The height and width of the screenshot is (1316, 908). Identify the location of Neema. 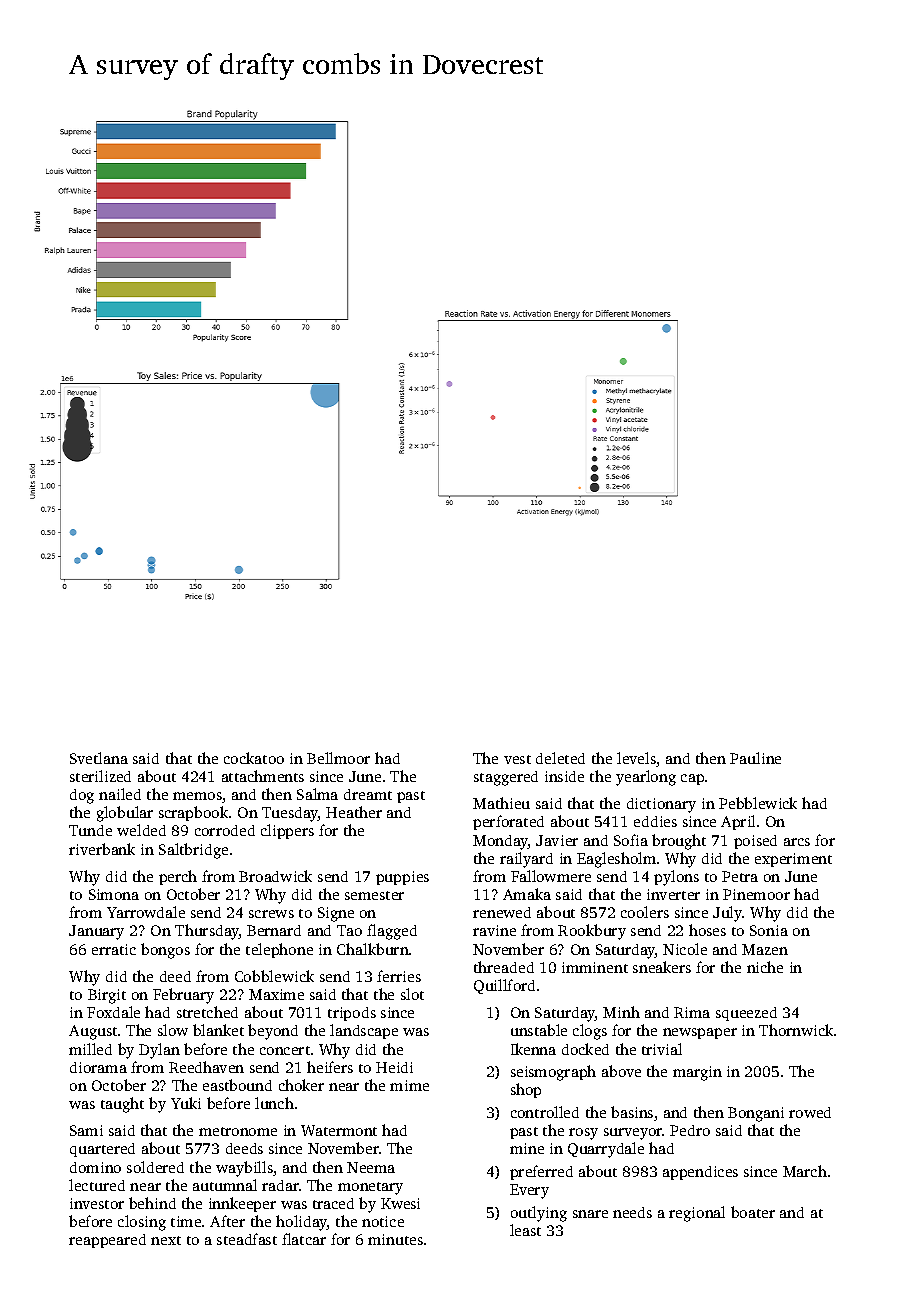
(371, 1167).
